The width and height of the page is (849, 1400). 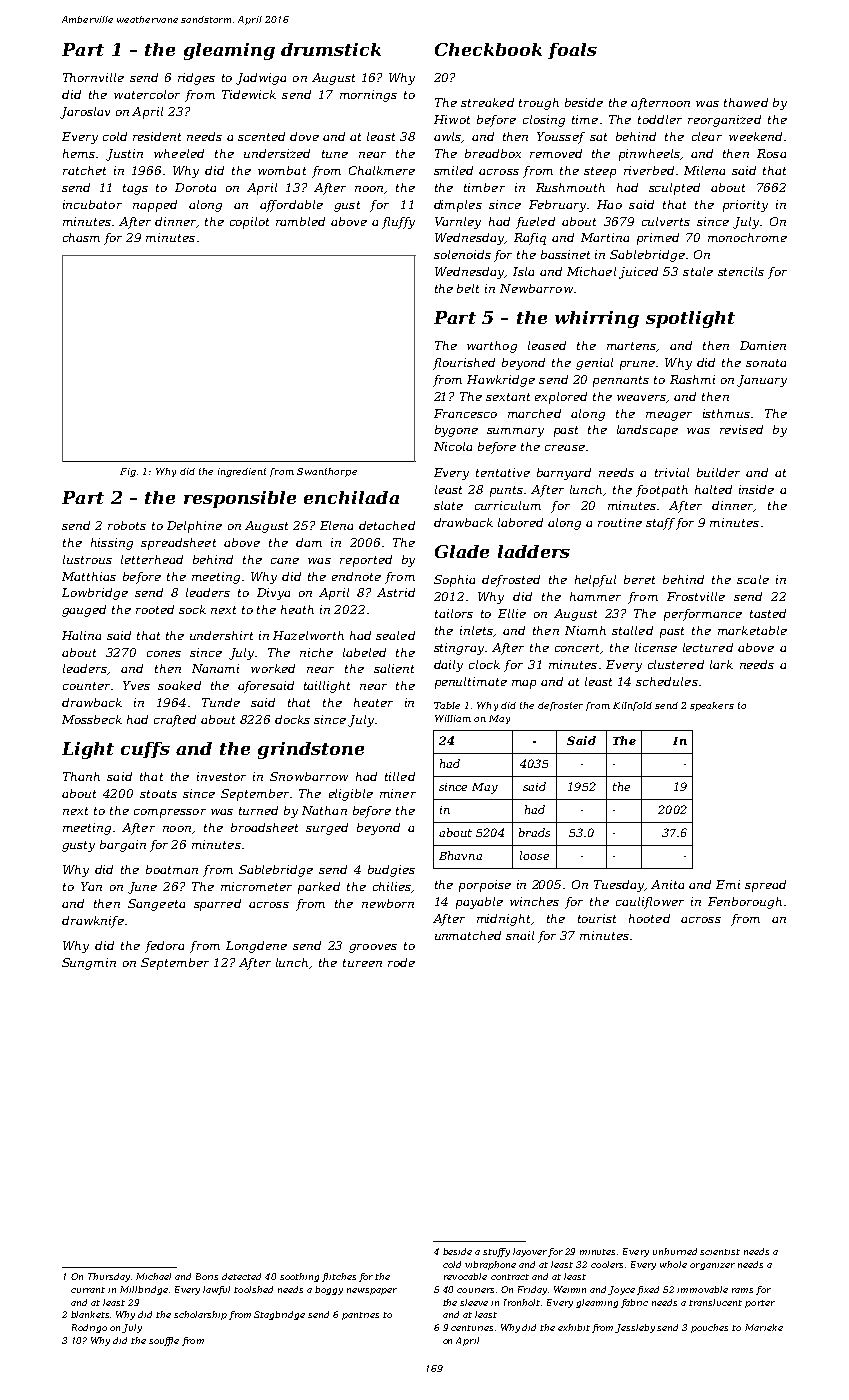 I want to click on staff, so click(x=660, y=524).
